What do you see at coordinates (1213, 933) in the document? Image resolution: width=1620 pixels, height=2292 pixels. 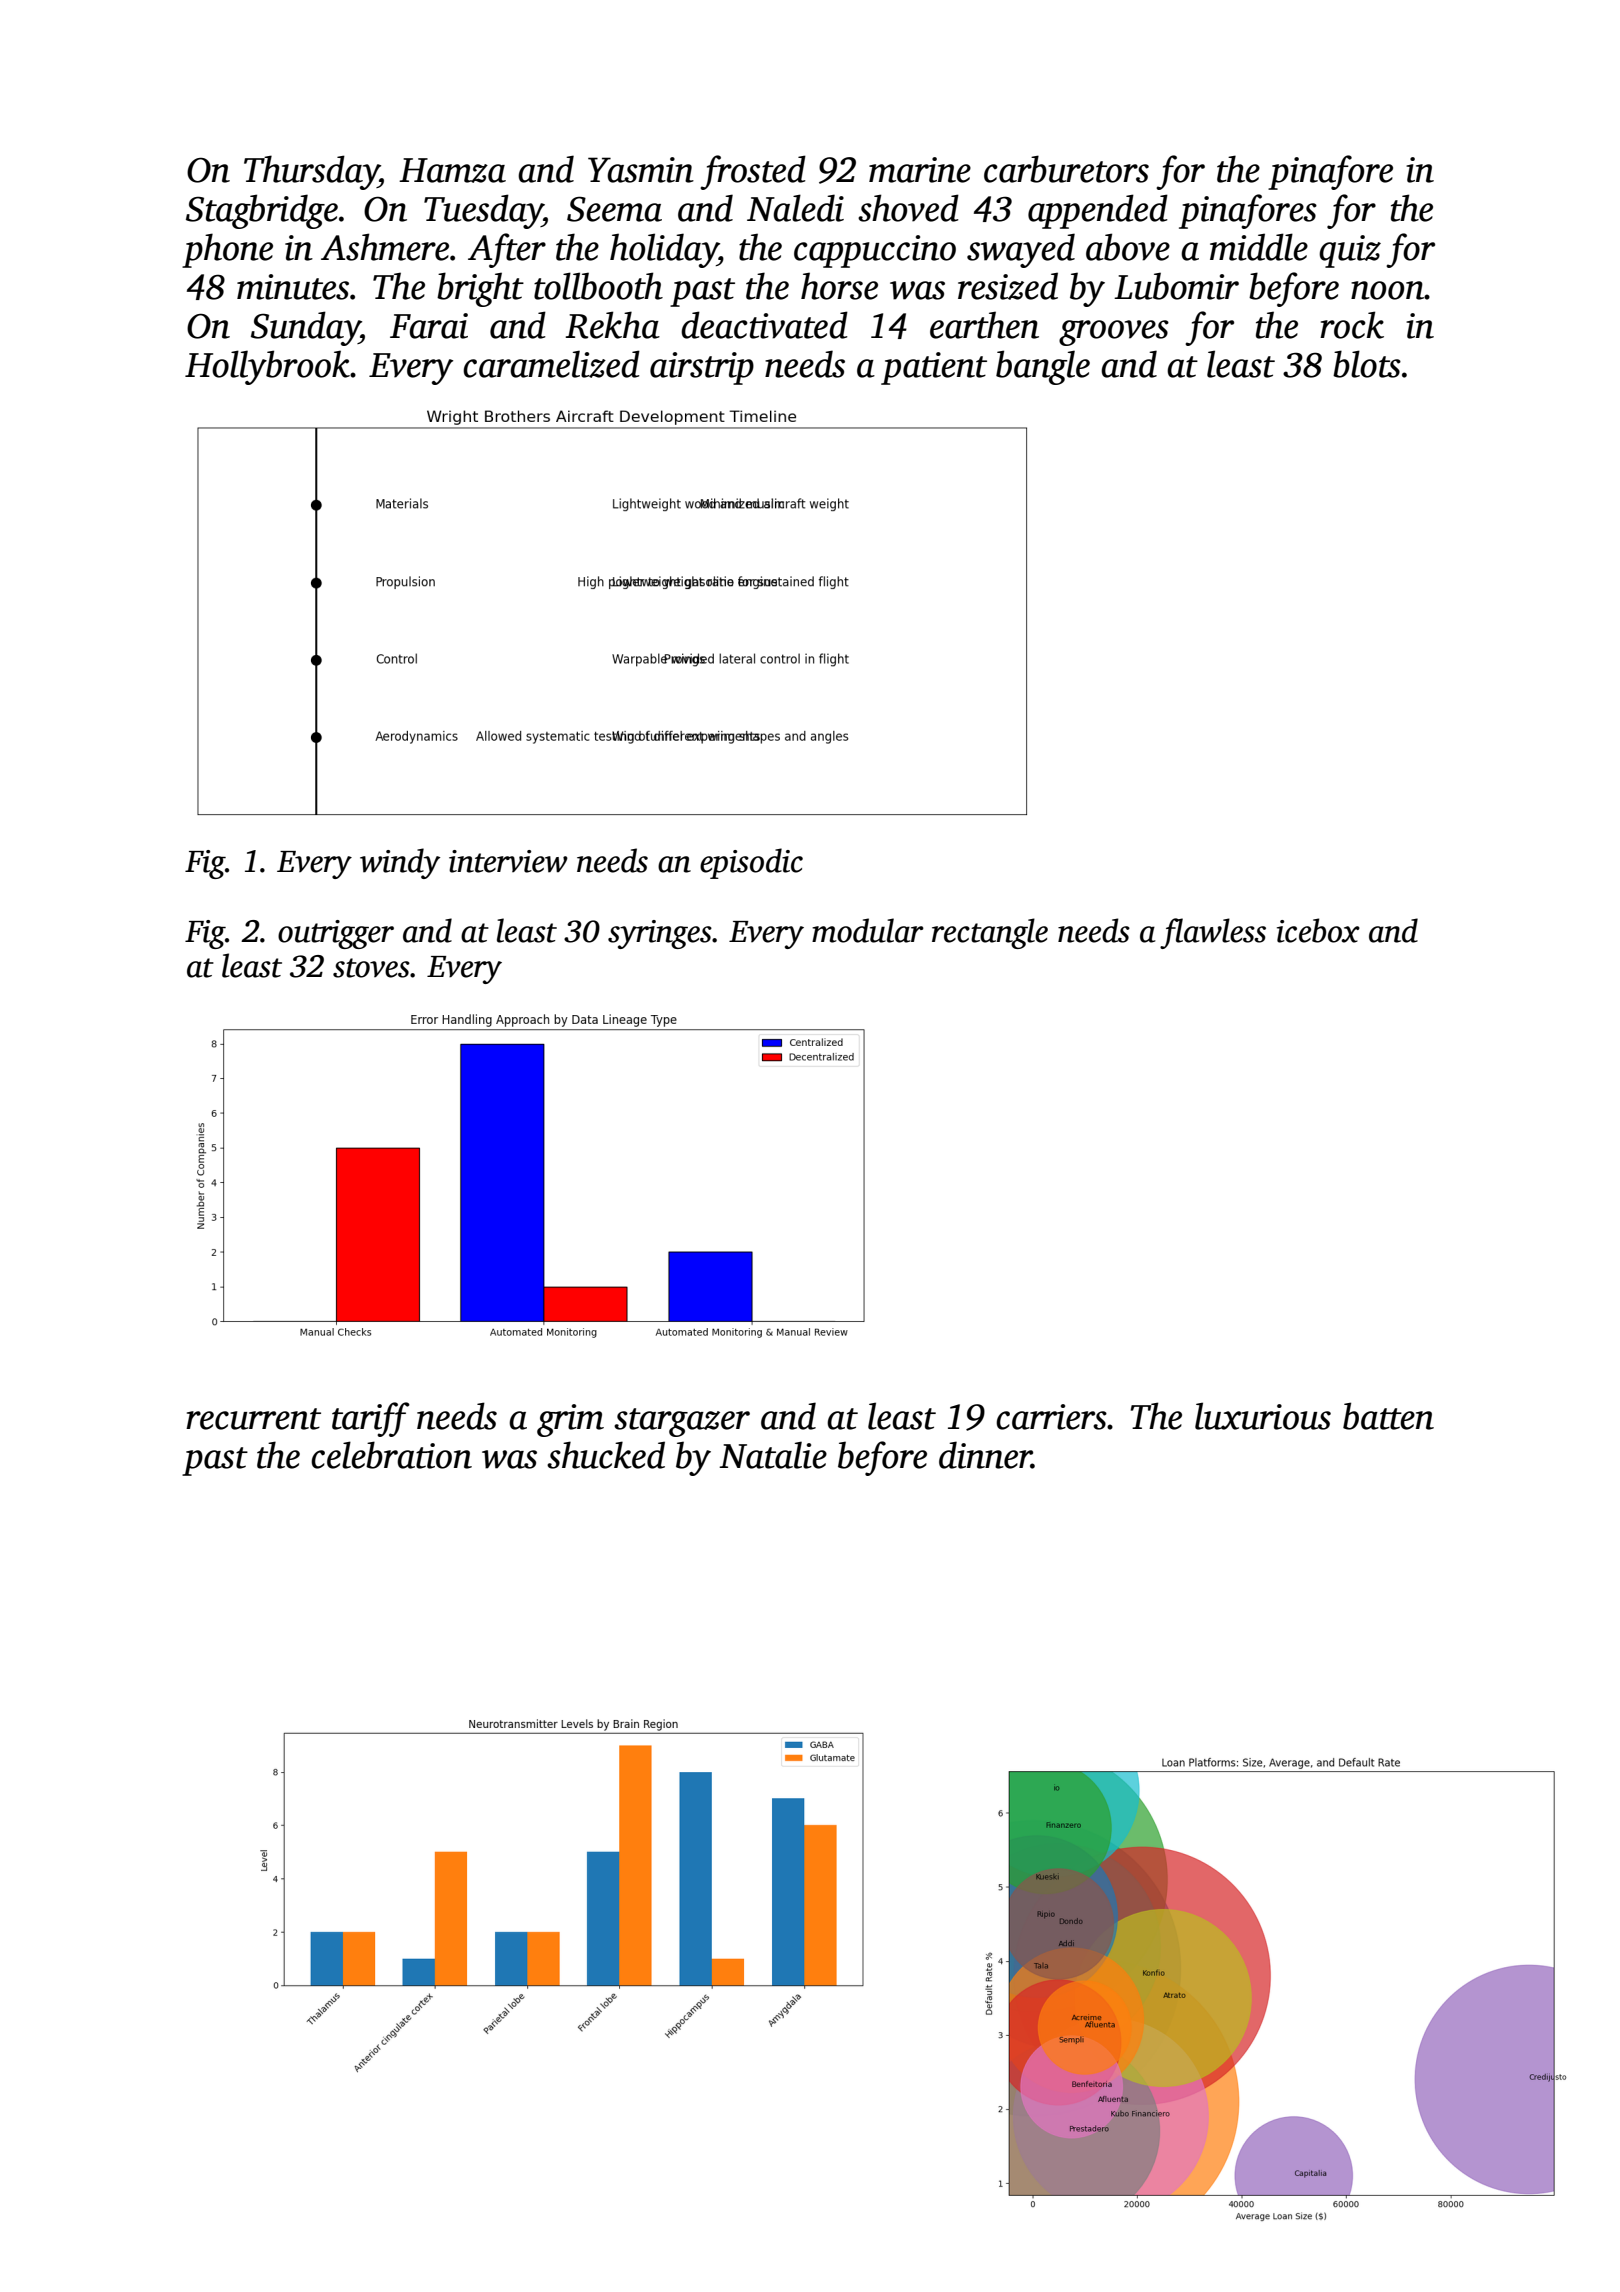 I see `flawless` at bounding box center [1213, 933].
